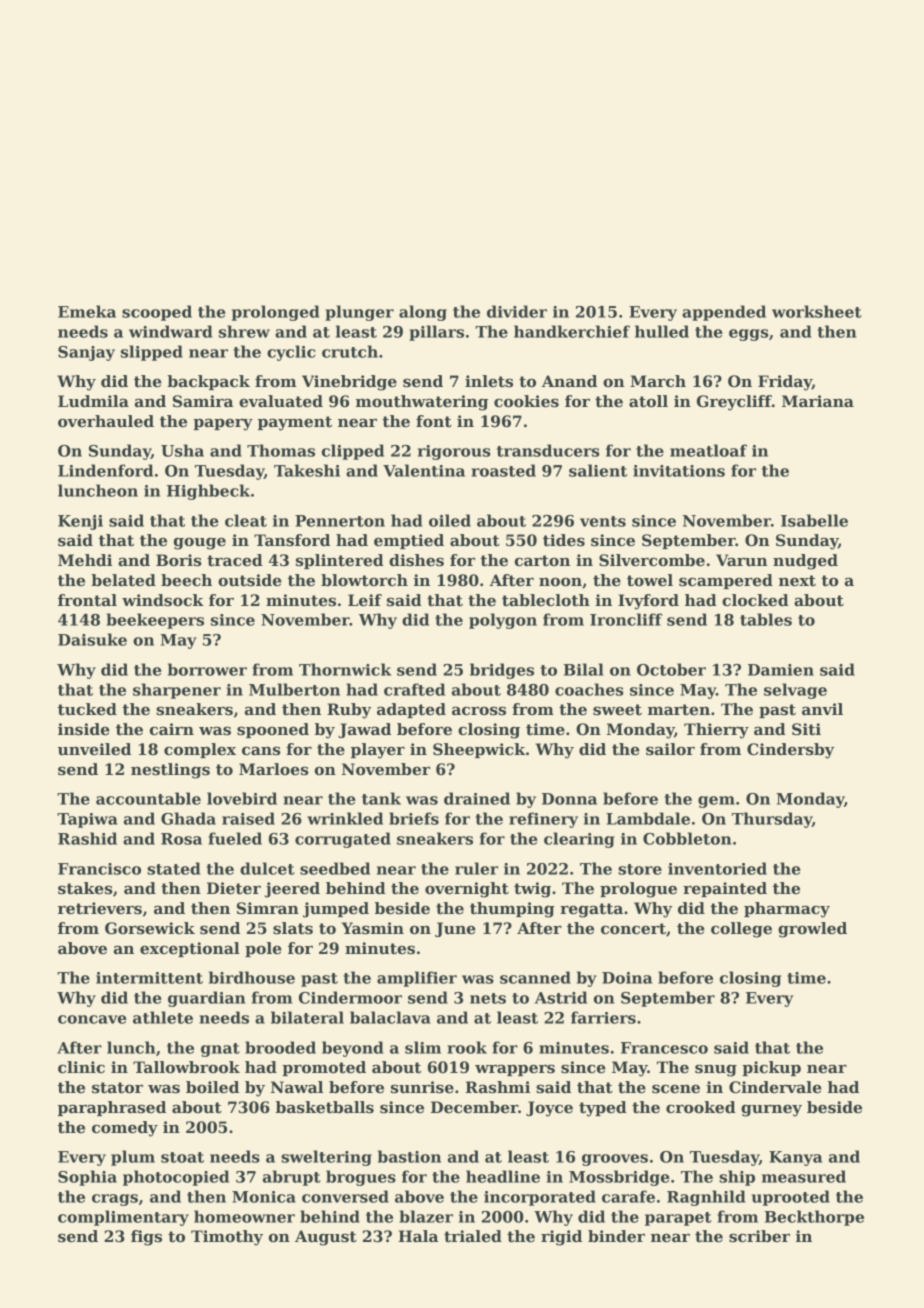 The width and height of the screenshot is (924, 1308). What do you see at coordinates (227, 1238) in the screenshot?
I see `Timothy` at bounding box center [227, 1238].
